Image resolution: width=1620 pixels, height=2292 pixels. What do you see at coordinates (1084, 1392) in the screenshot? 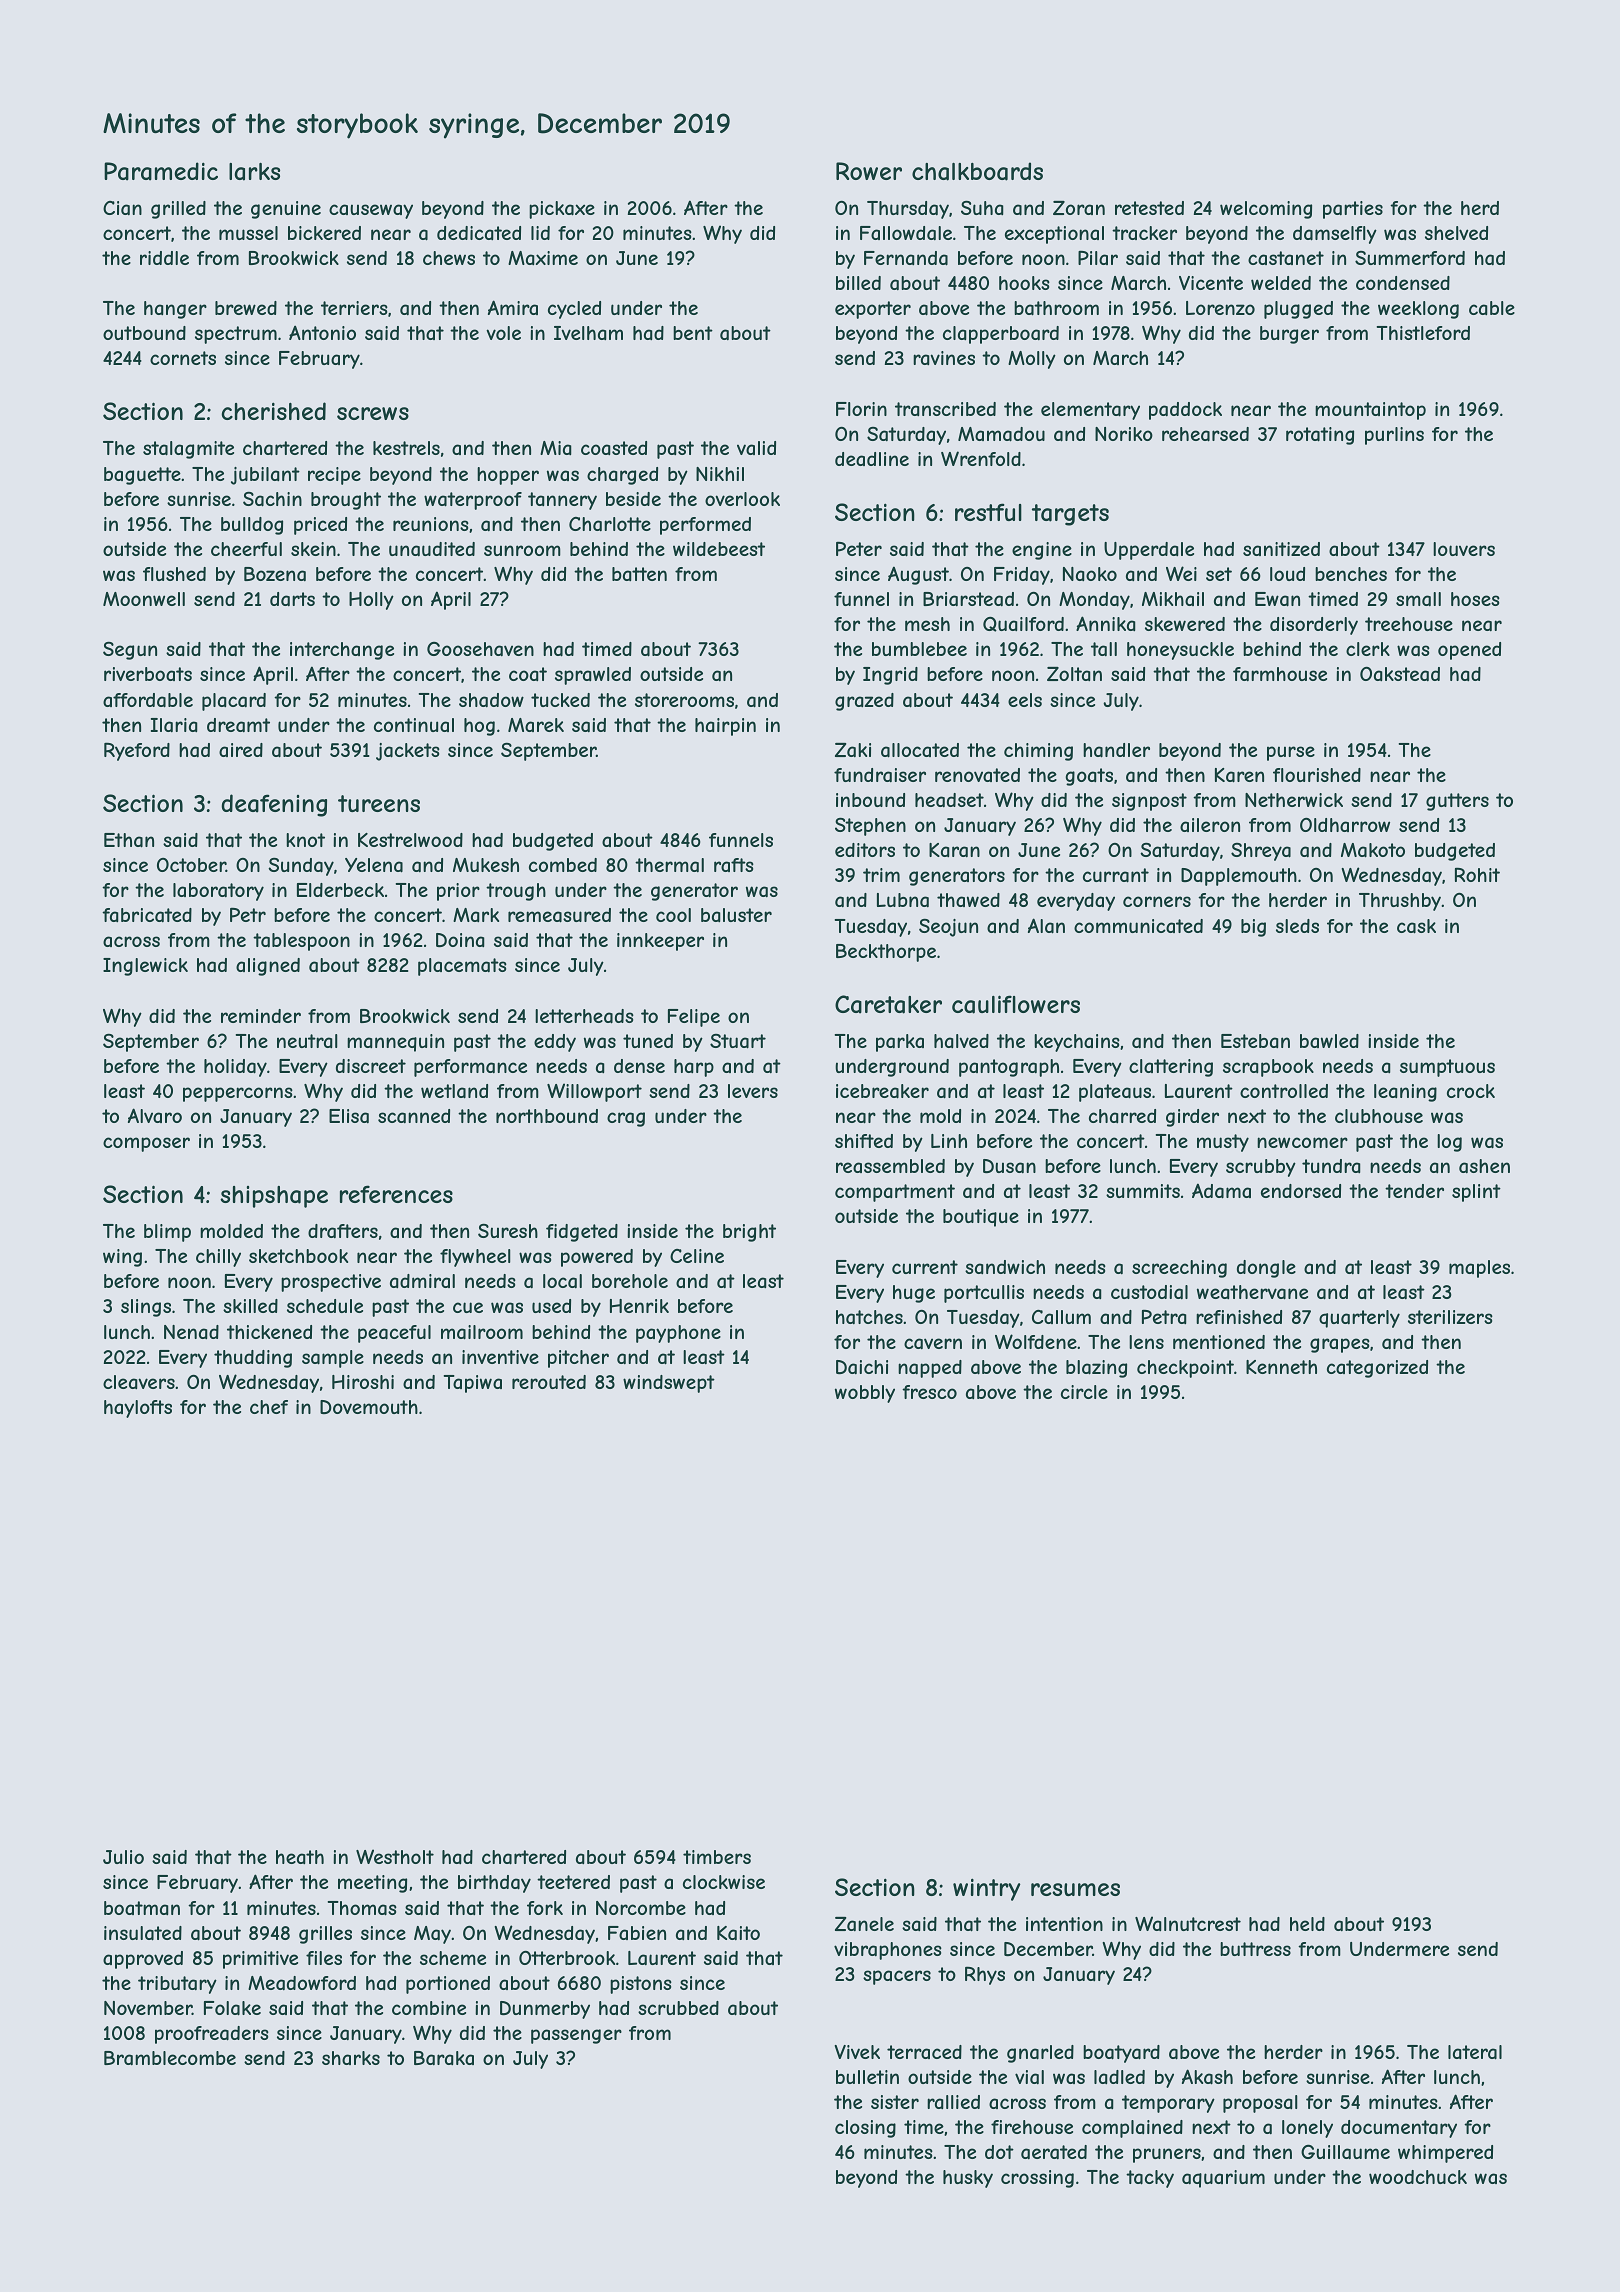
I see `circle` at bounding box center [1084, 1392].
